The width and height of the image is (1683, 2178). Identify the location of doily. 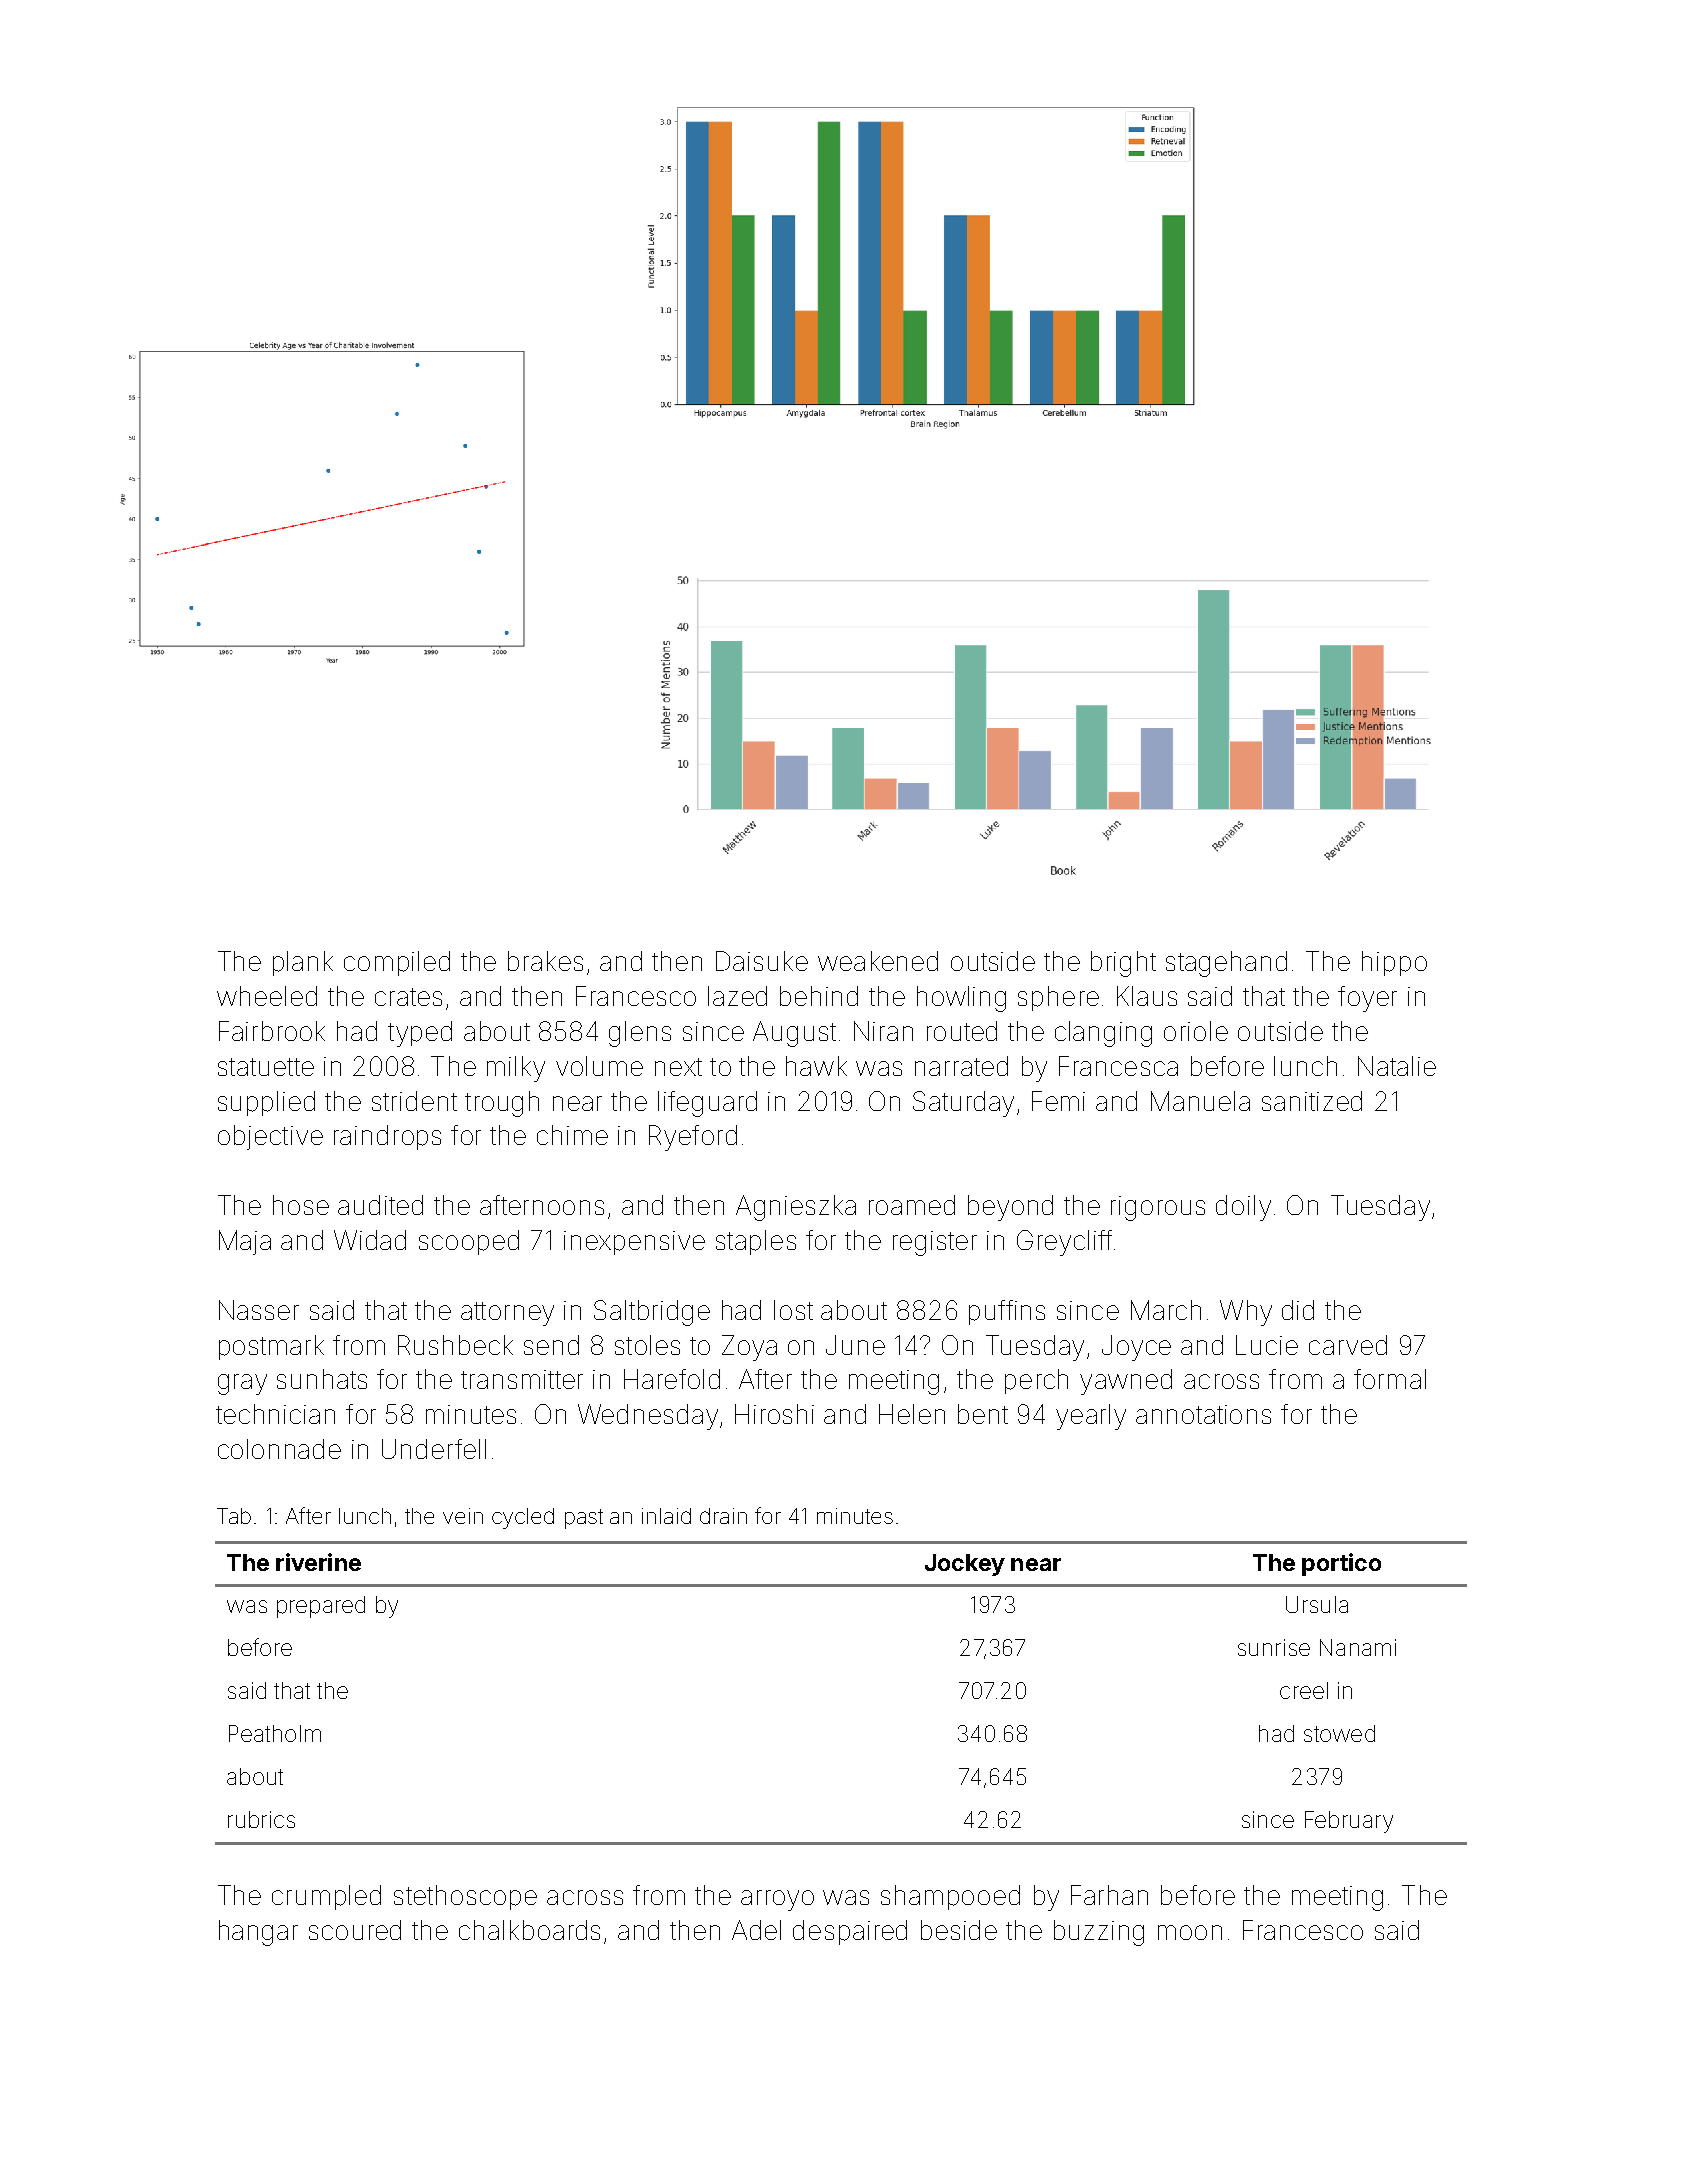
(1243, 1208).
